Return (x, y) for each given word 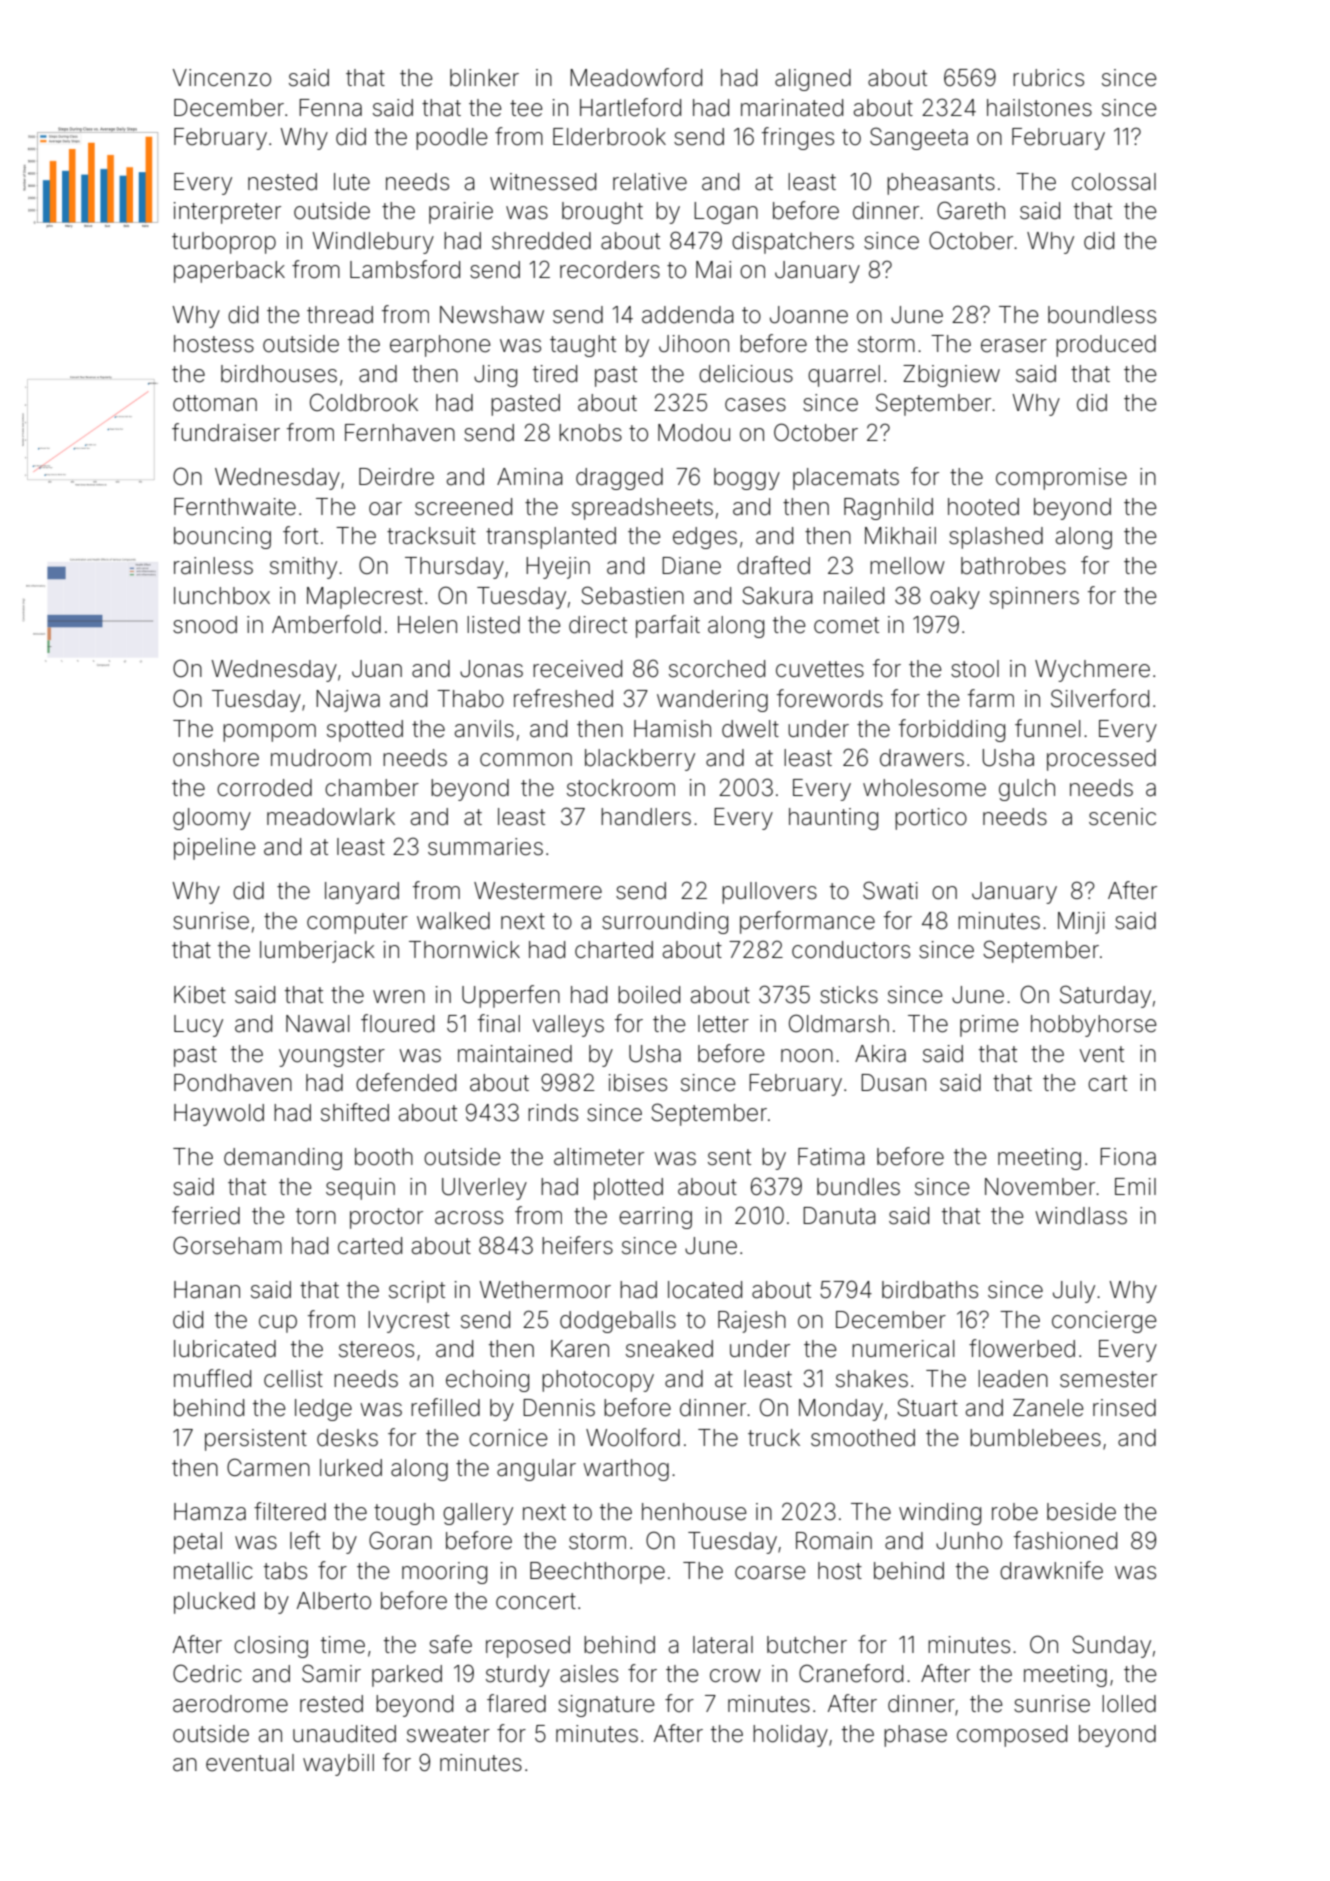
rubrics (1048, 78)
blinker (484, 78)
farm (991, 698)
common (526, 760)
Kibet (200, 995)
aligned (813, 80)
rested (331, 1704)
